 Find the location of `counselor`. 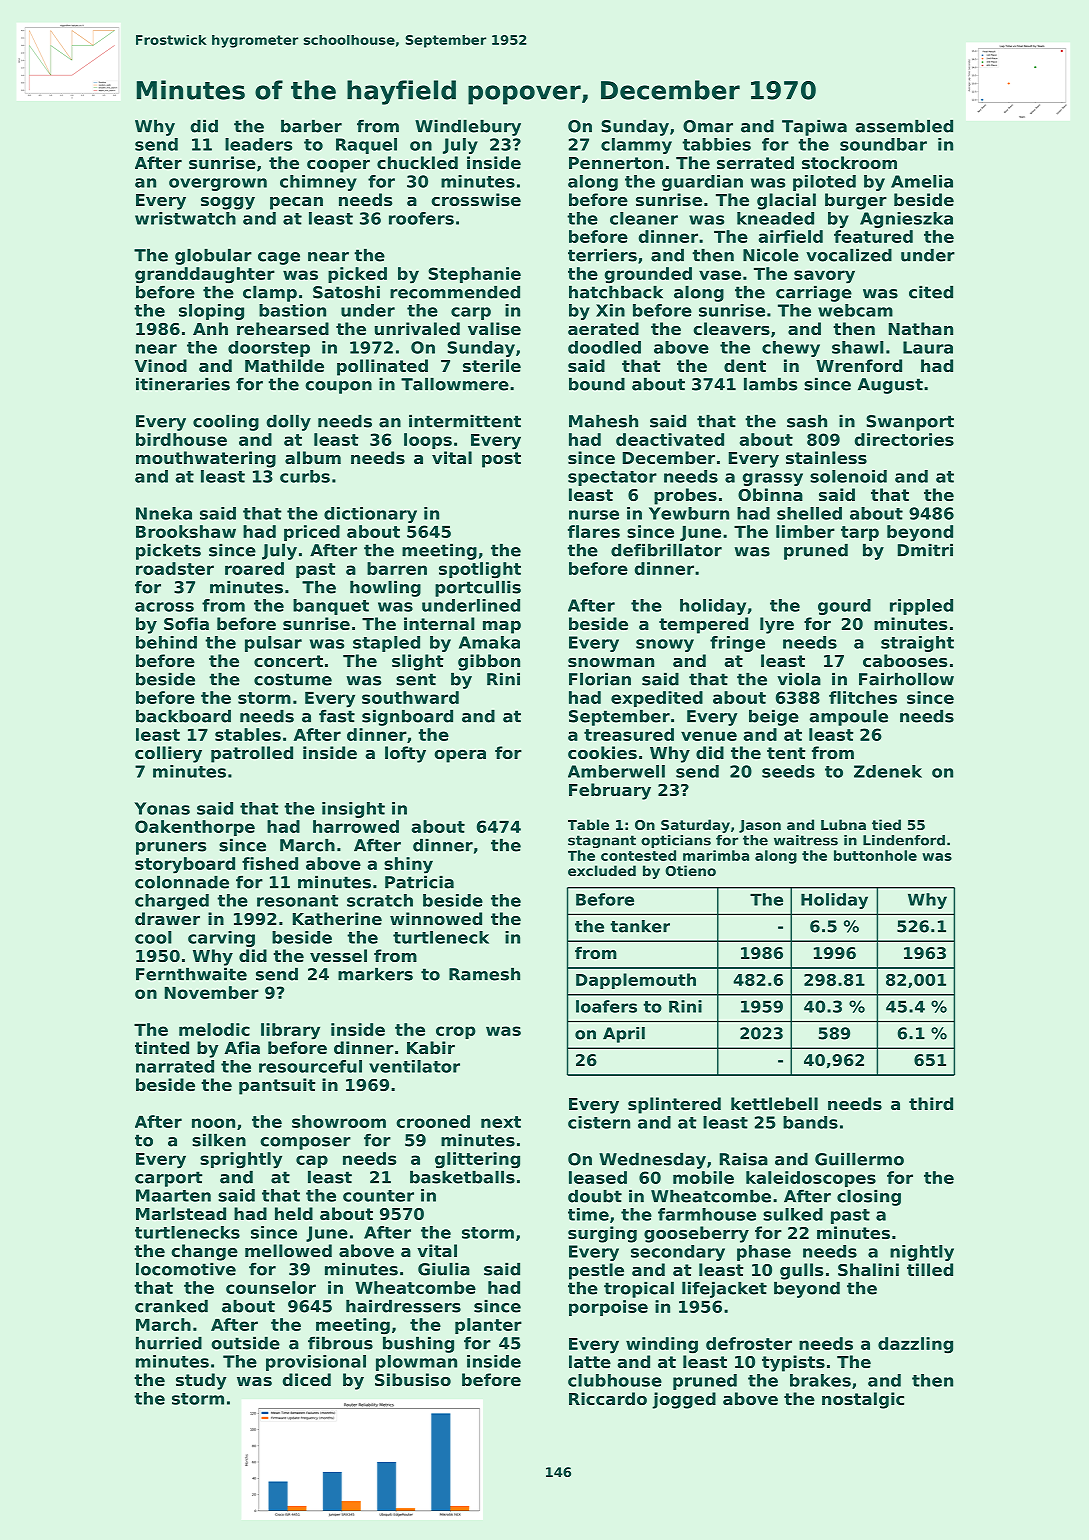

counselor is located at coordinates (271, 1287).
